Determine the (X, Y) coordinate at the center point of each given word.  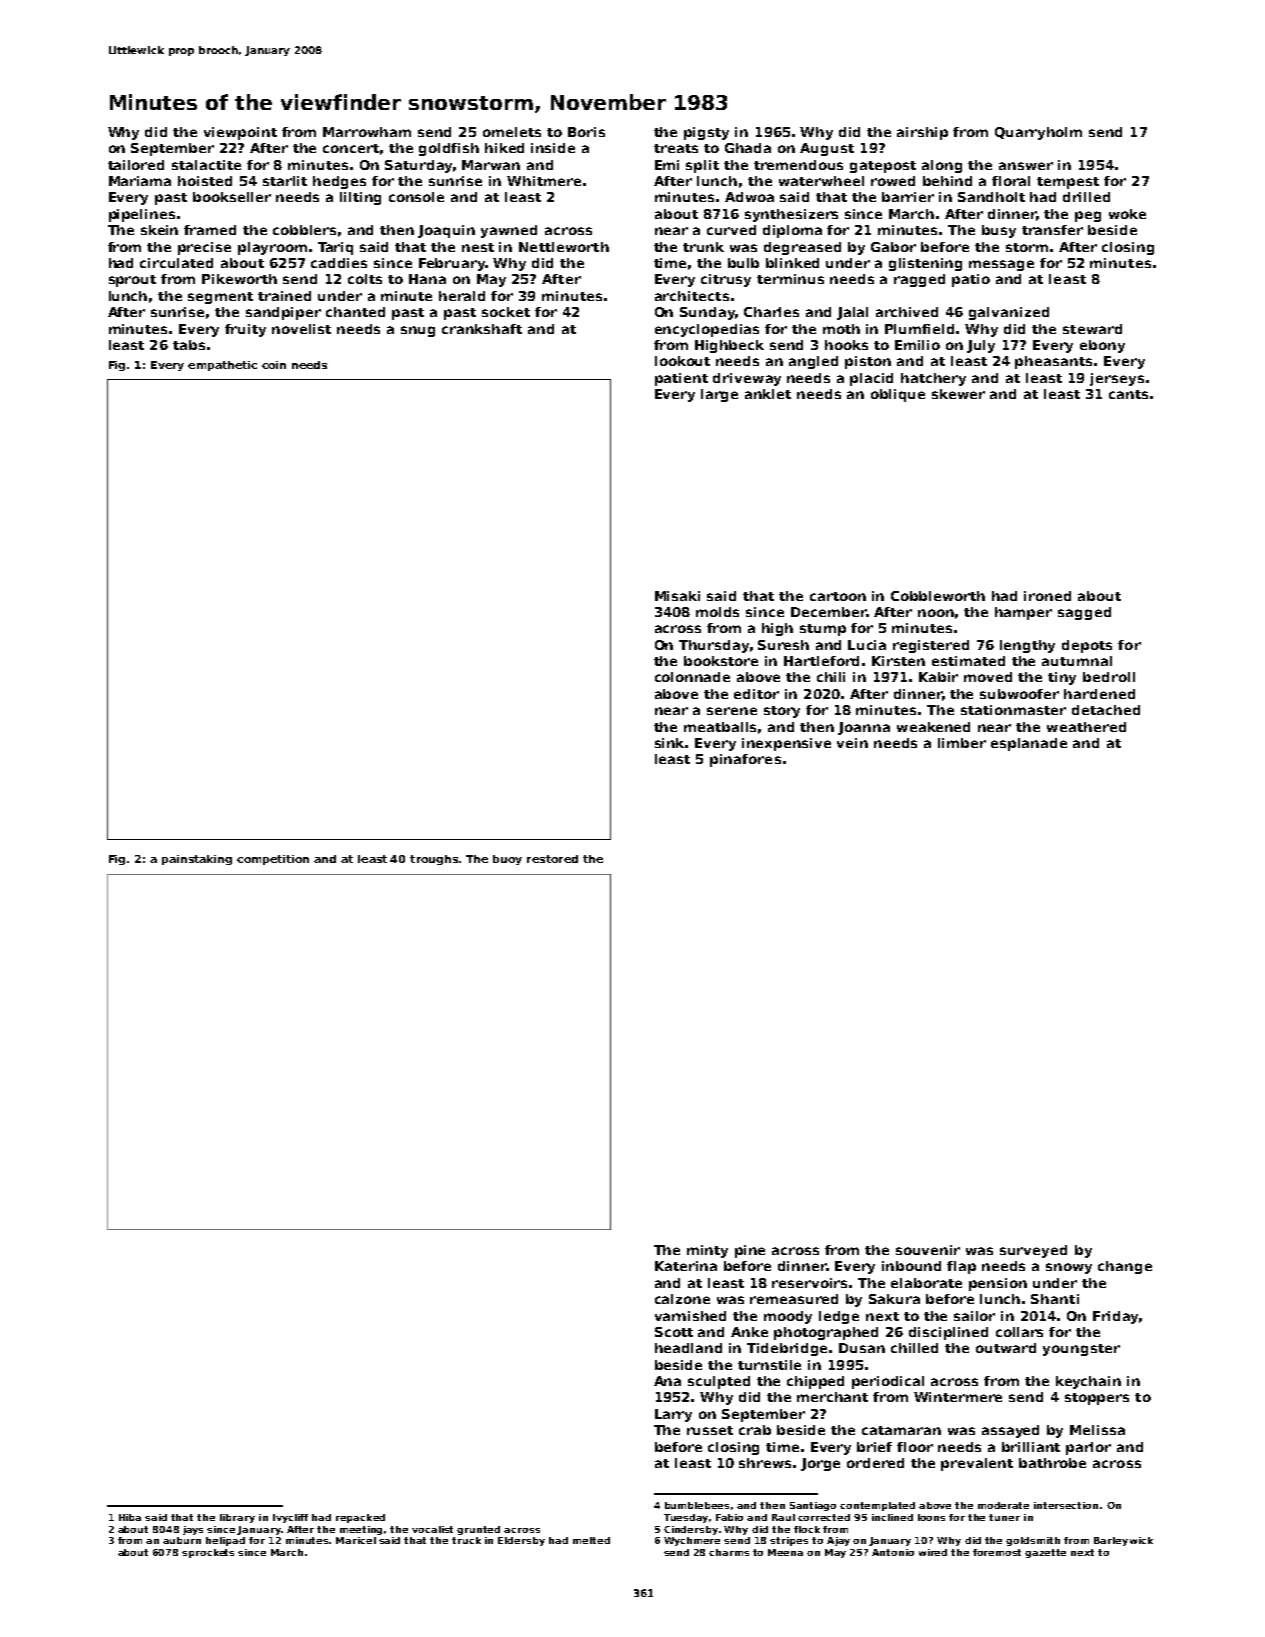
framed (210, 230)
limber (962, 743)
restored (552, 859)
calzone (682, 1299)
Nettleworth (564, 247)
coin (274, 365)
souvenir (928, 1250)
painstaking (197, 860)
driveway (747, 379)
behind (947, 181)
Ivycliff (290, 1518)
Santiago (813, 1506)
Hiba (130, 1517)
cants (1128, 394)
